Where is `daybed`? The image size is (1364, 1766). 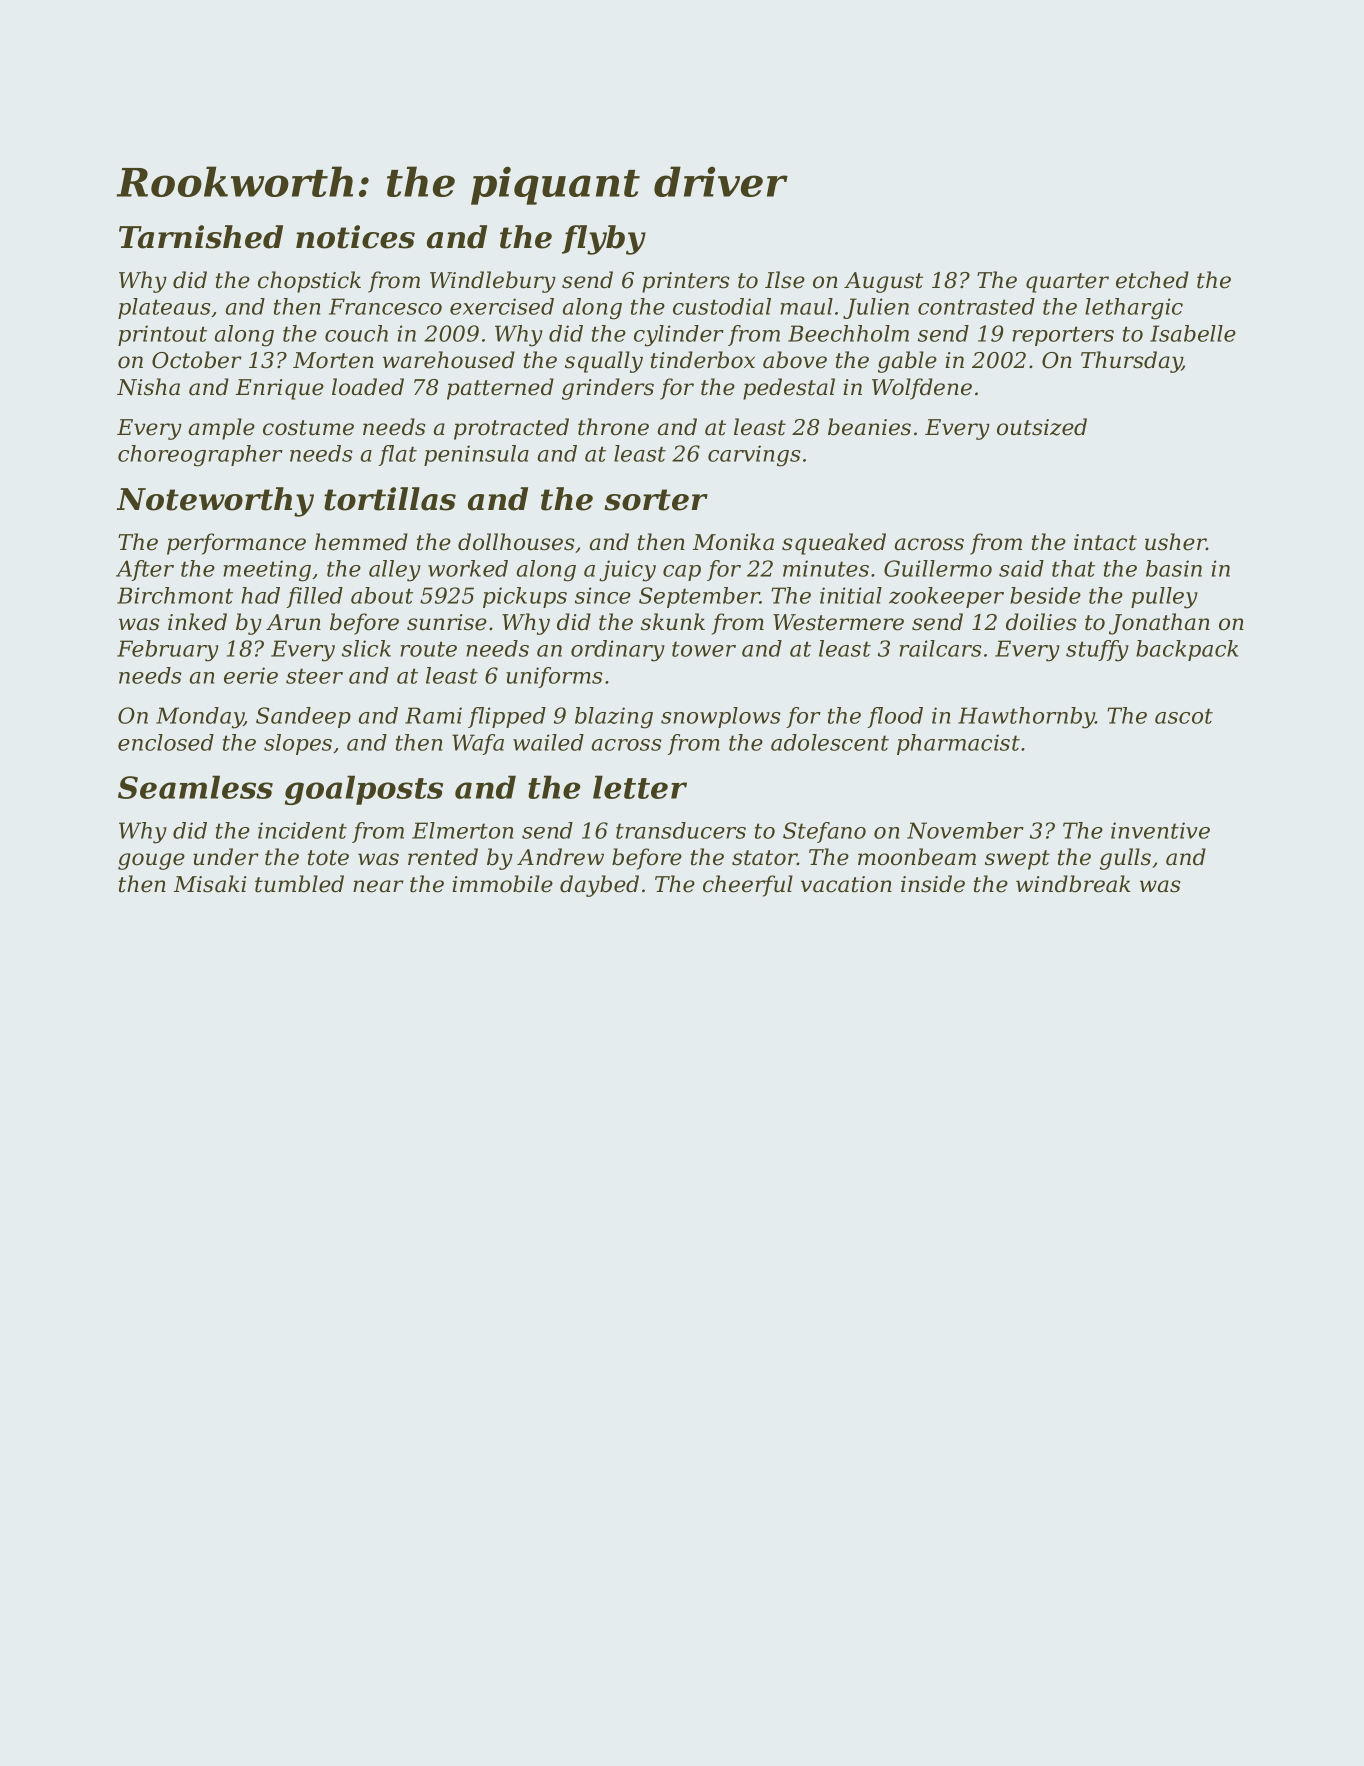
daybed is located at coordinates (599, 886).
